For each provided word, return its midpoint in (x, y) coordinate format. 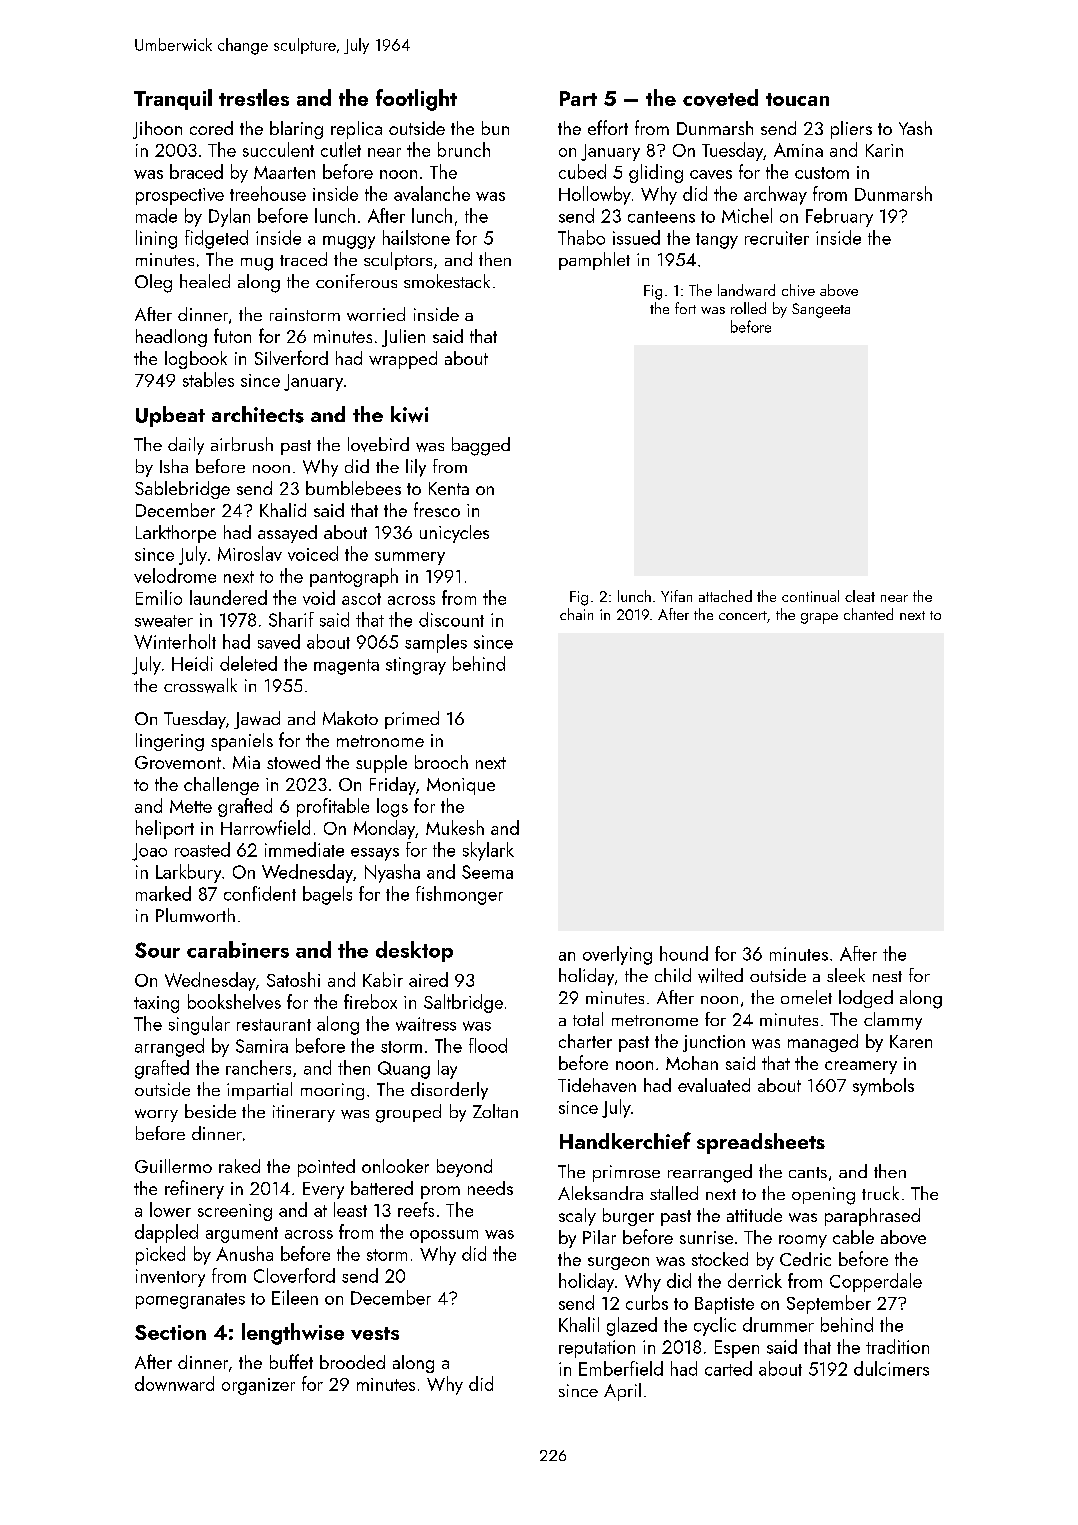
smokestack (447, 281)
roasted (202, 849)
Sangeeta (821, 310)
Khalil (579, 1324)
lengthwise (293, 1334)
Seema (487, 872)
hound (684, 953)
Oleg (153, 283)
